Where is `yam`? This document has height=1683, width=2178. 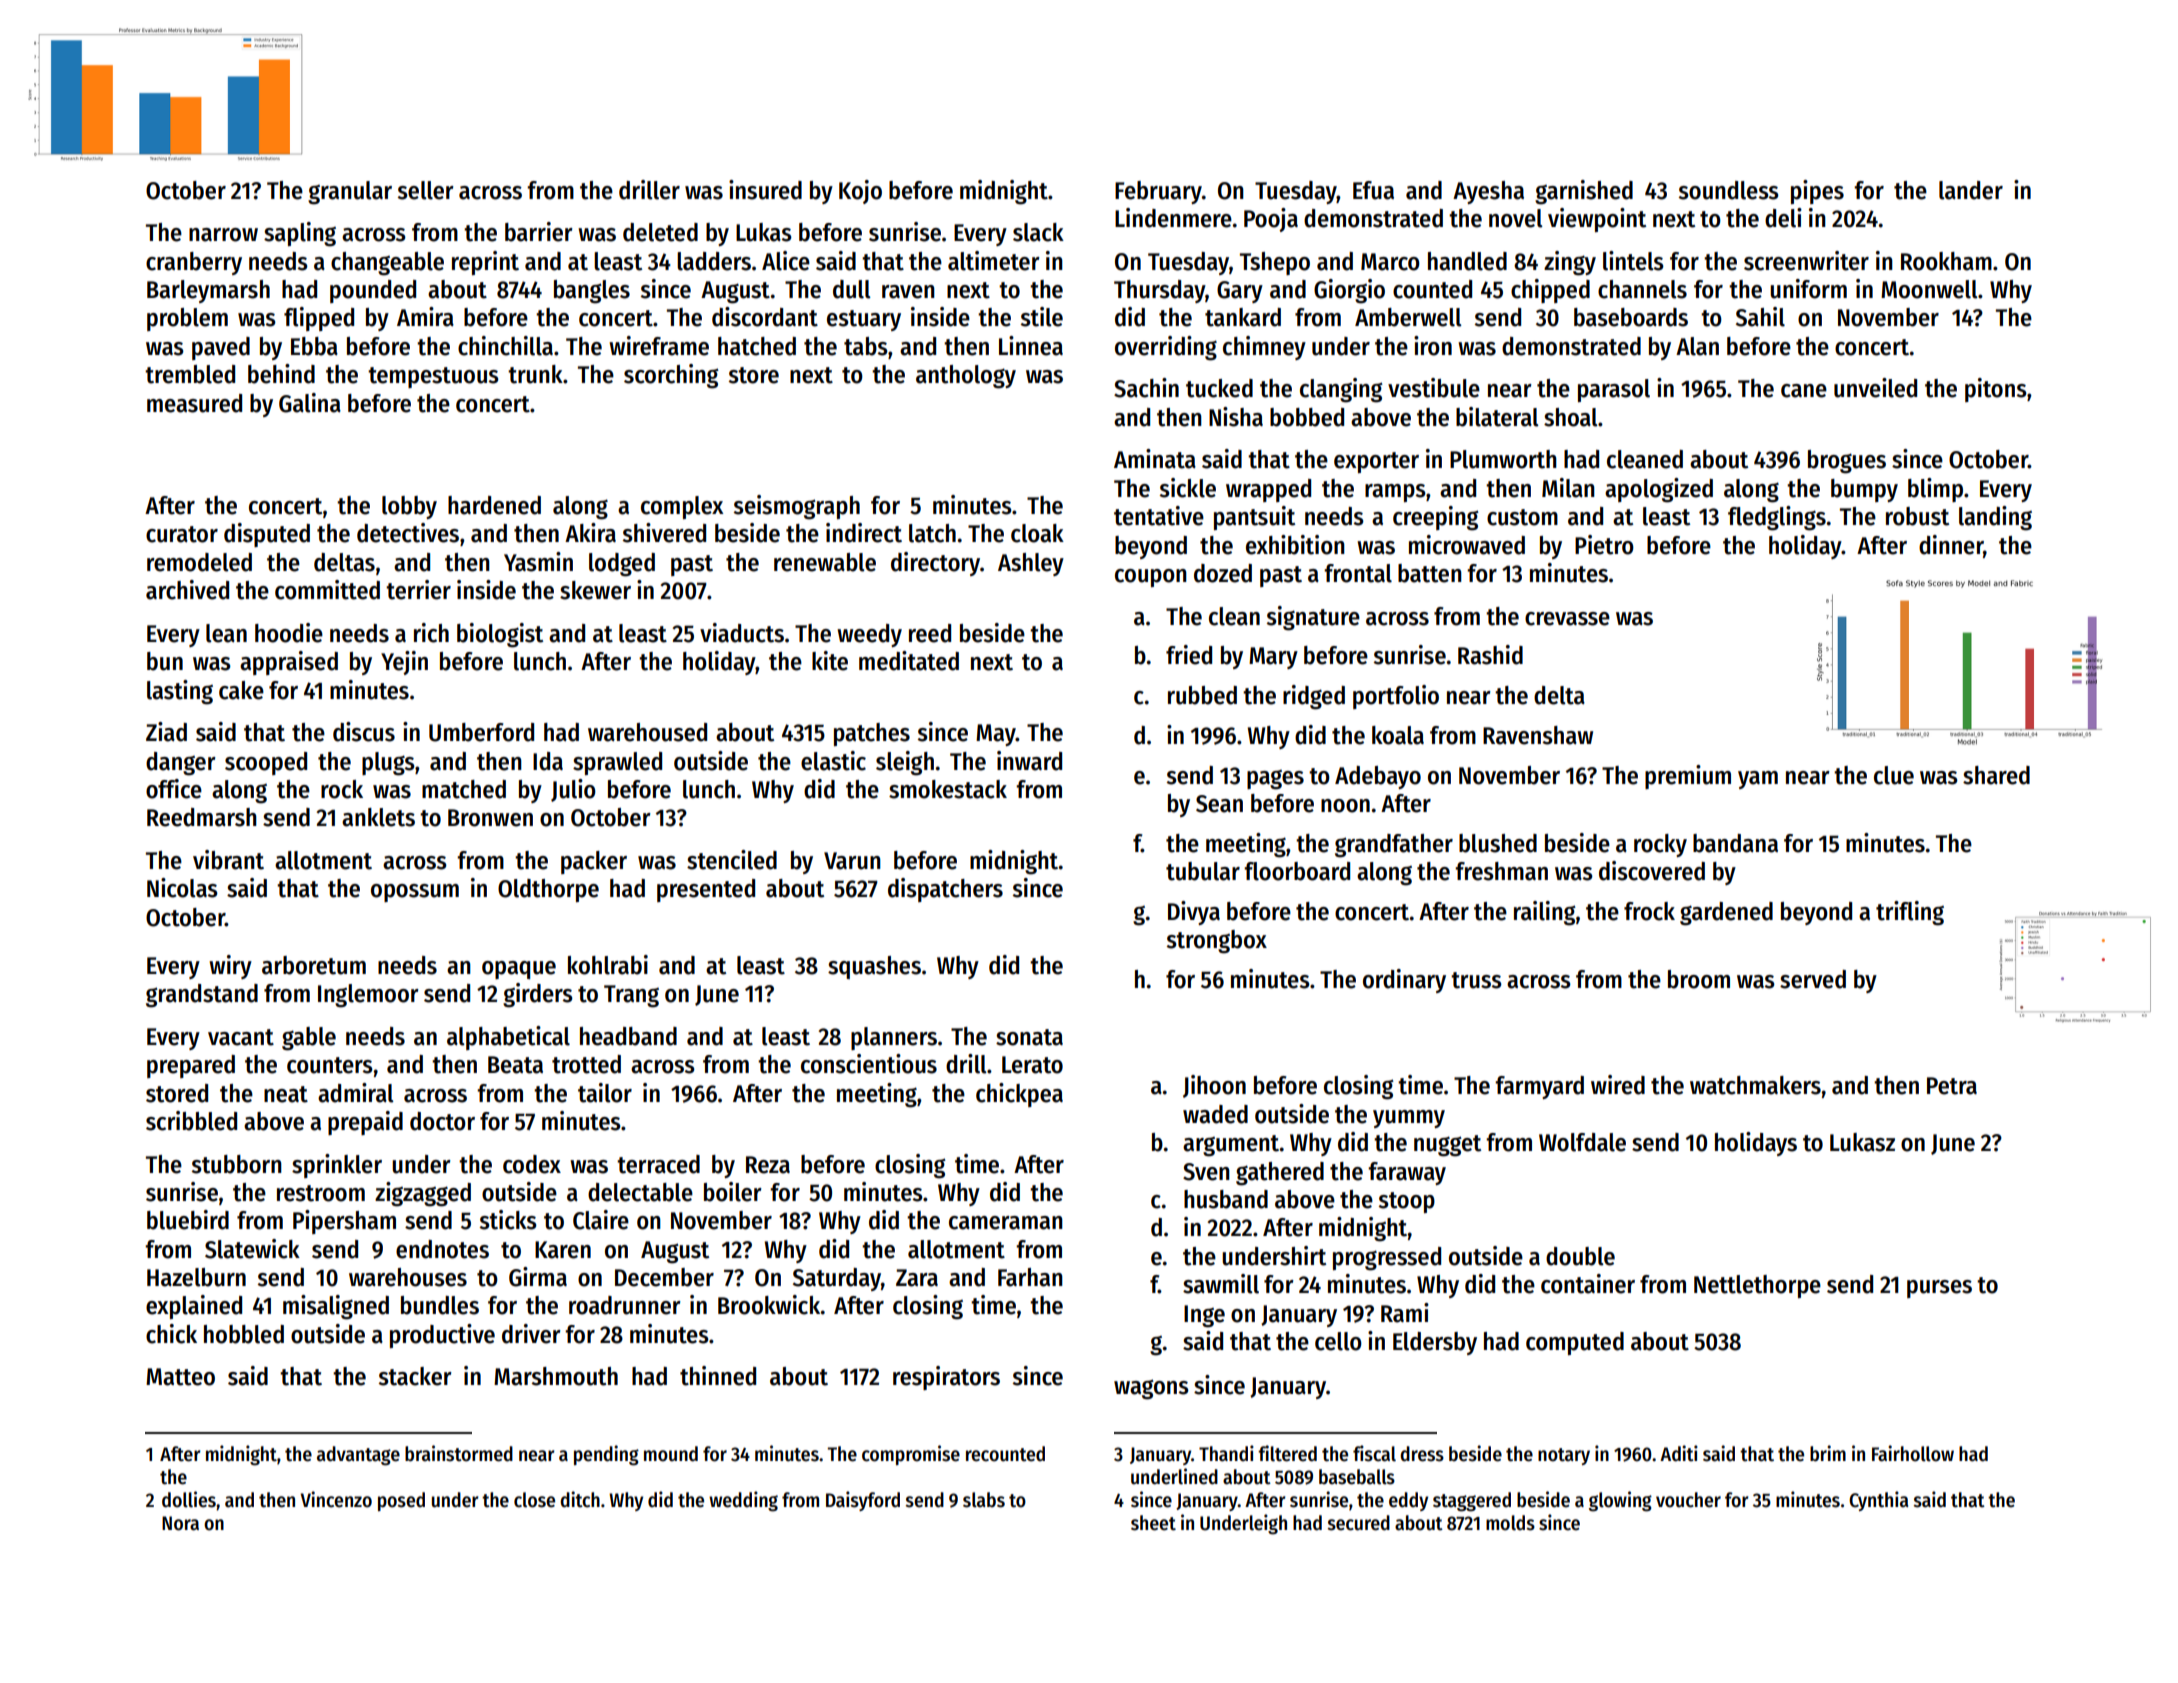 yam is located at coordinates (1758, 780).
